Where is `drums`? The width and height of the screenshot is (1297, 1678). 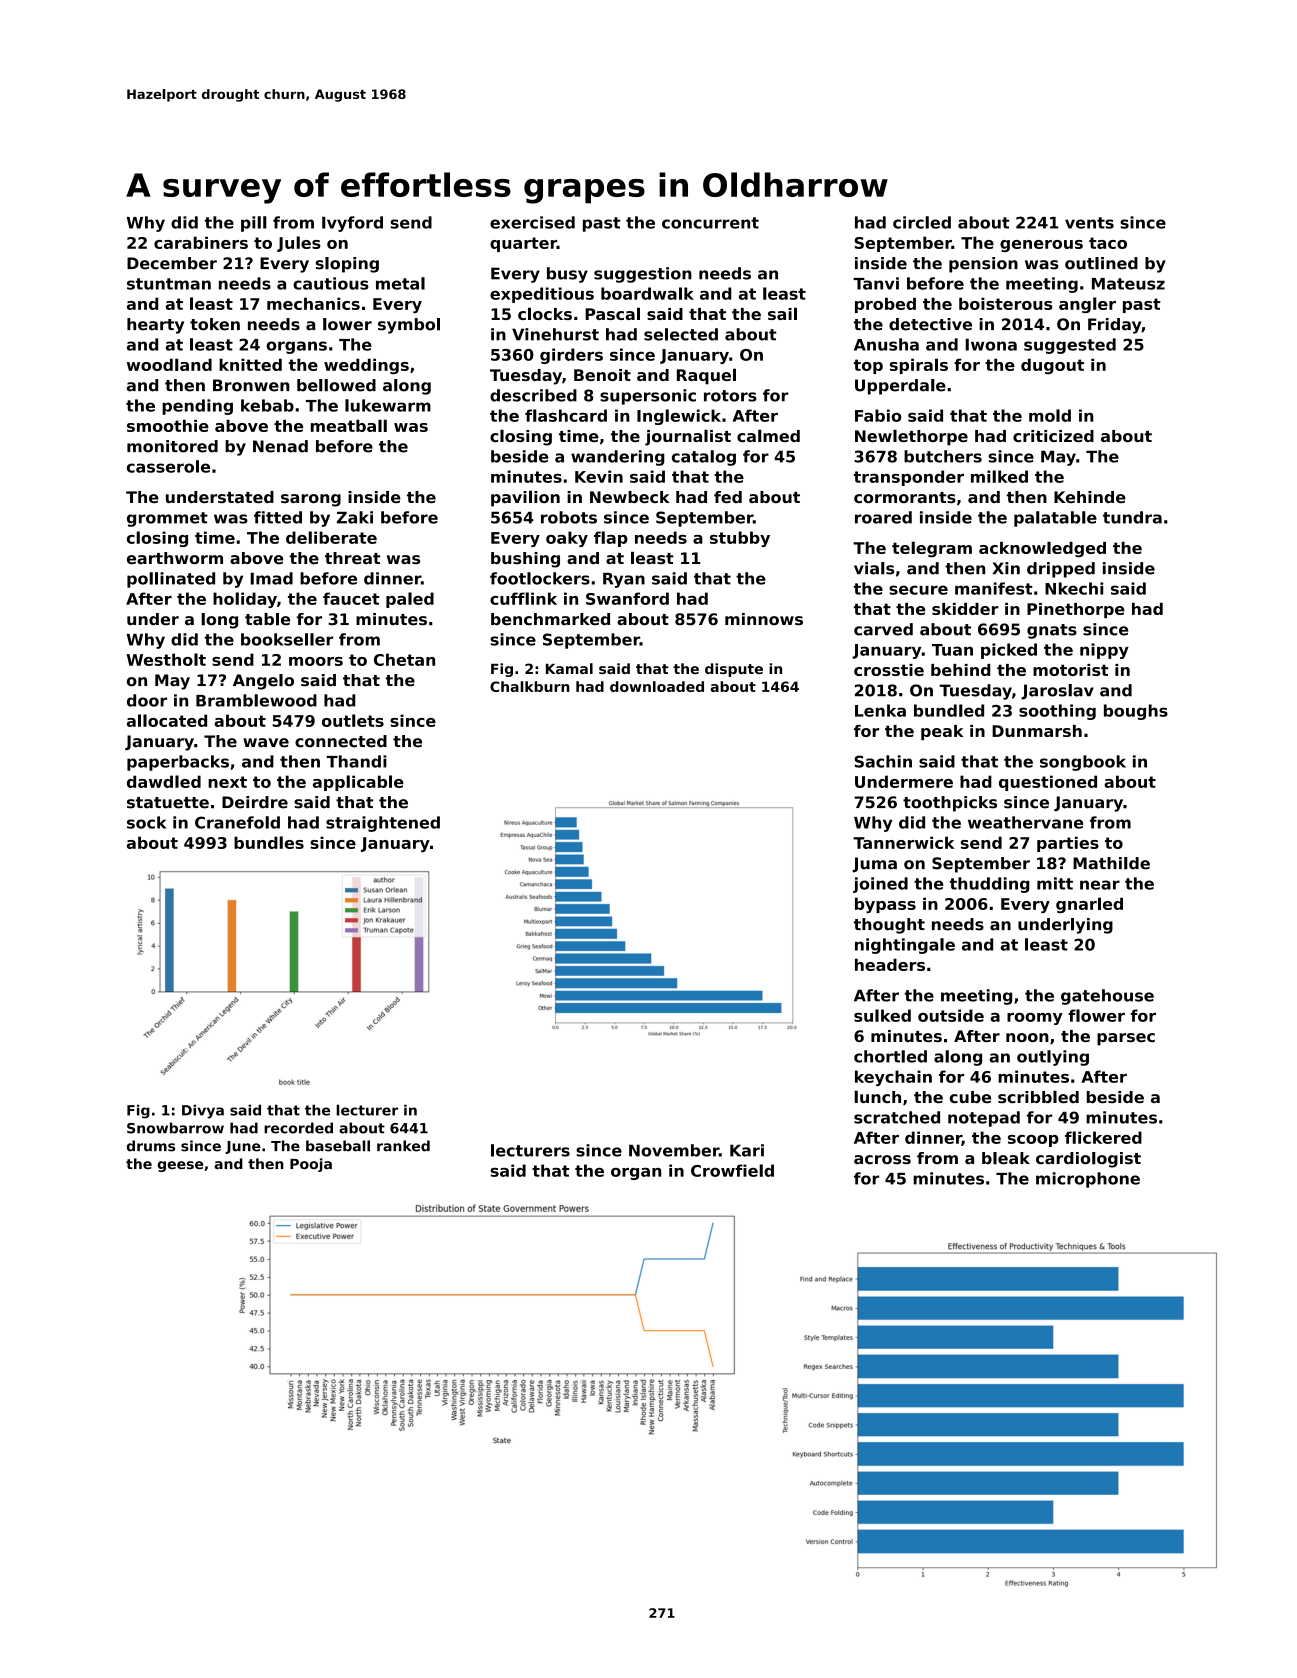 drums is located at coordinates (151, 1146).
